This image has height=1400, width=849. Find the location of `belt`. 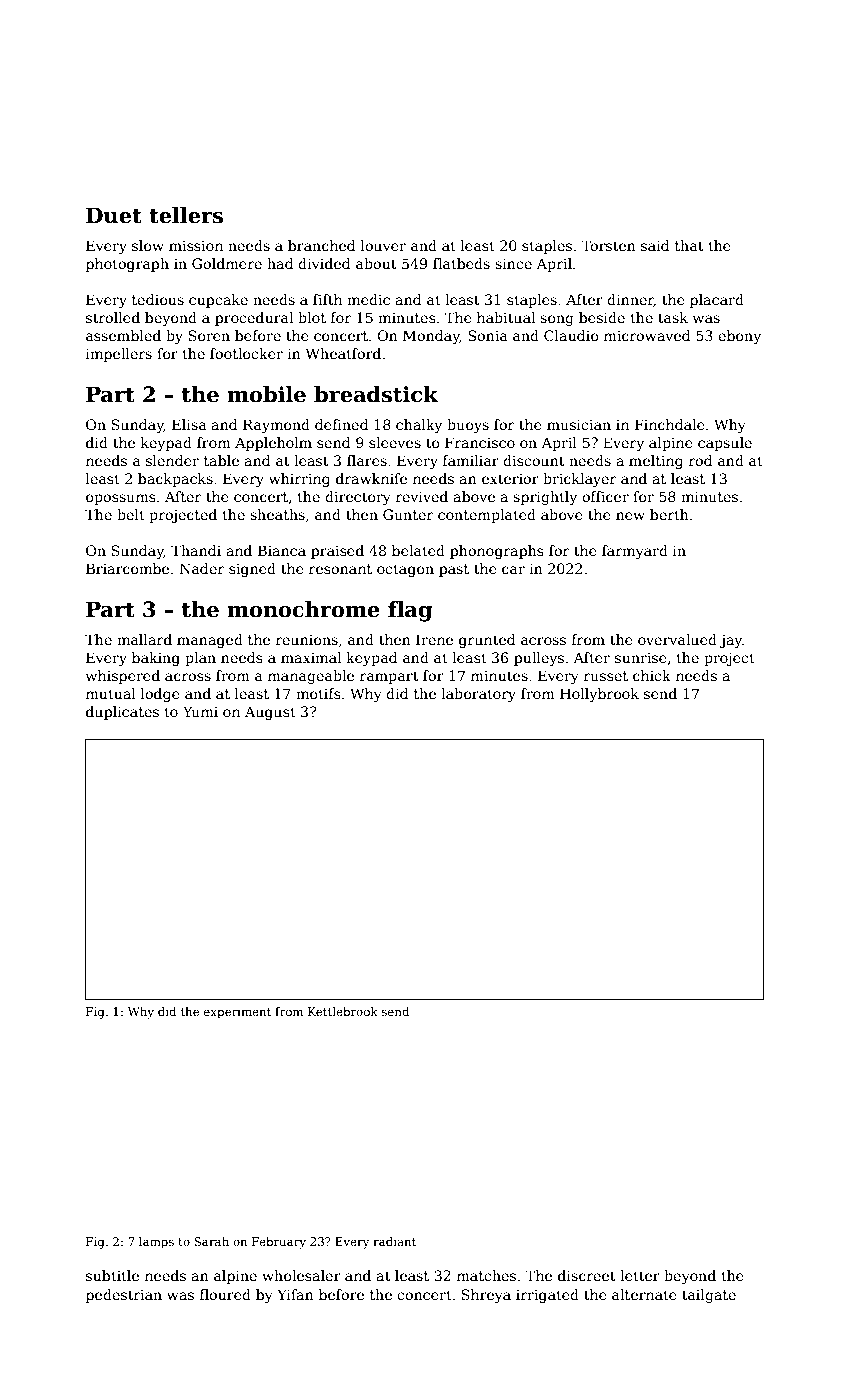

belt is located at coordinates (131, 514).
